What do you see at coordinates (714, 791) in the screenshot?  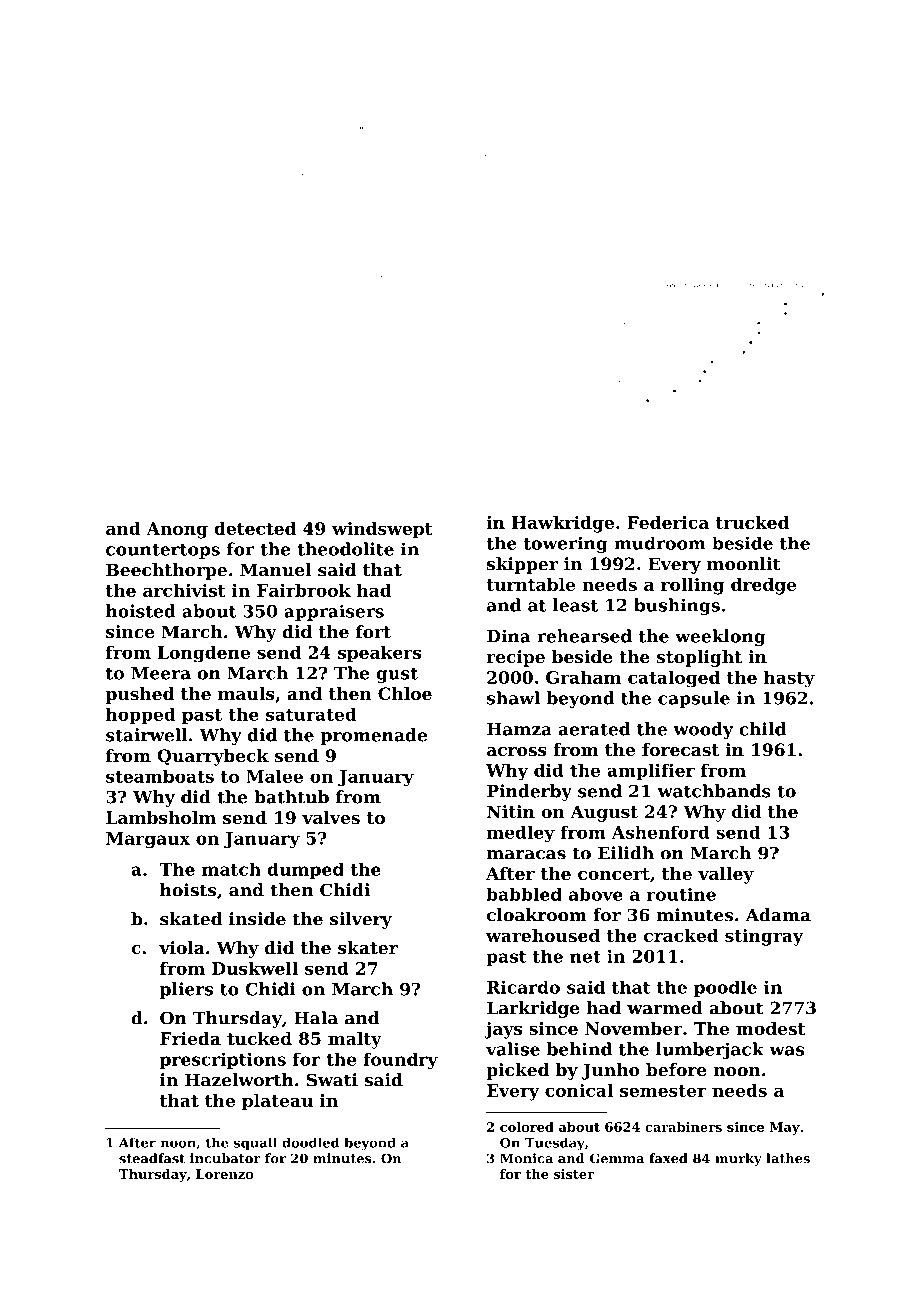 I see `watchbands` at bounding box center [714, 791].
